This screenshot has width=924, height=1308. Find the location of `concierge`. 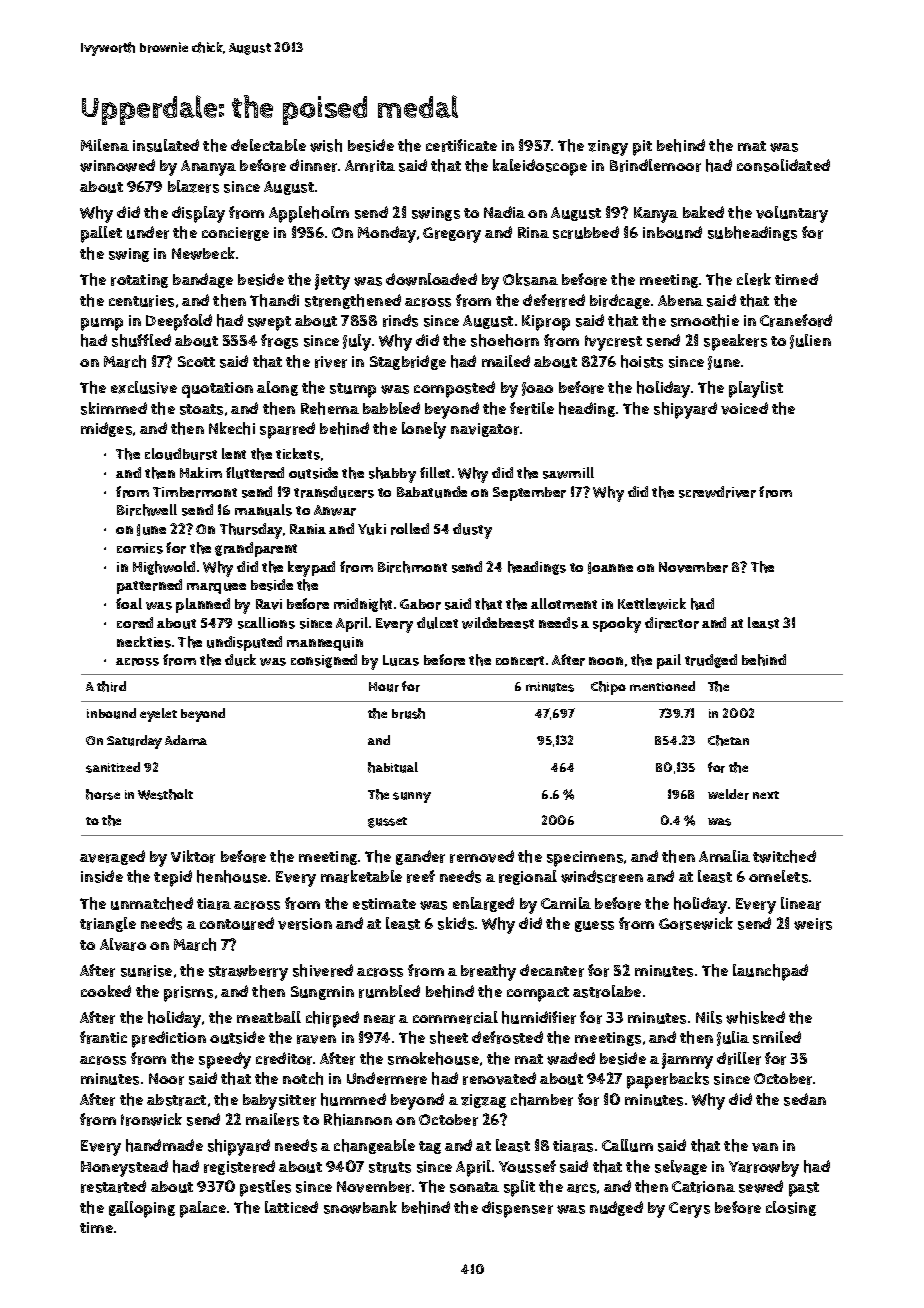

concierge is located at coordinates (235, 234).
